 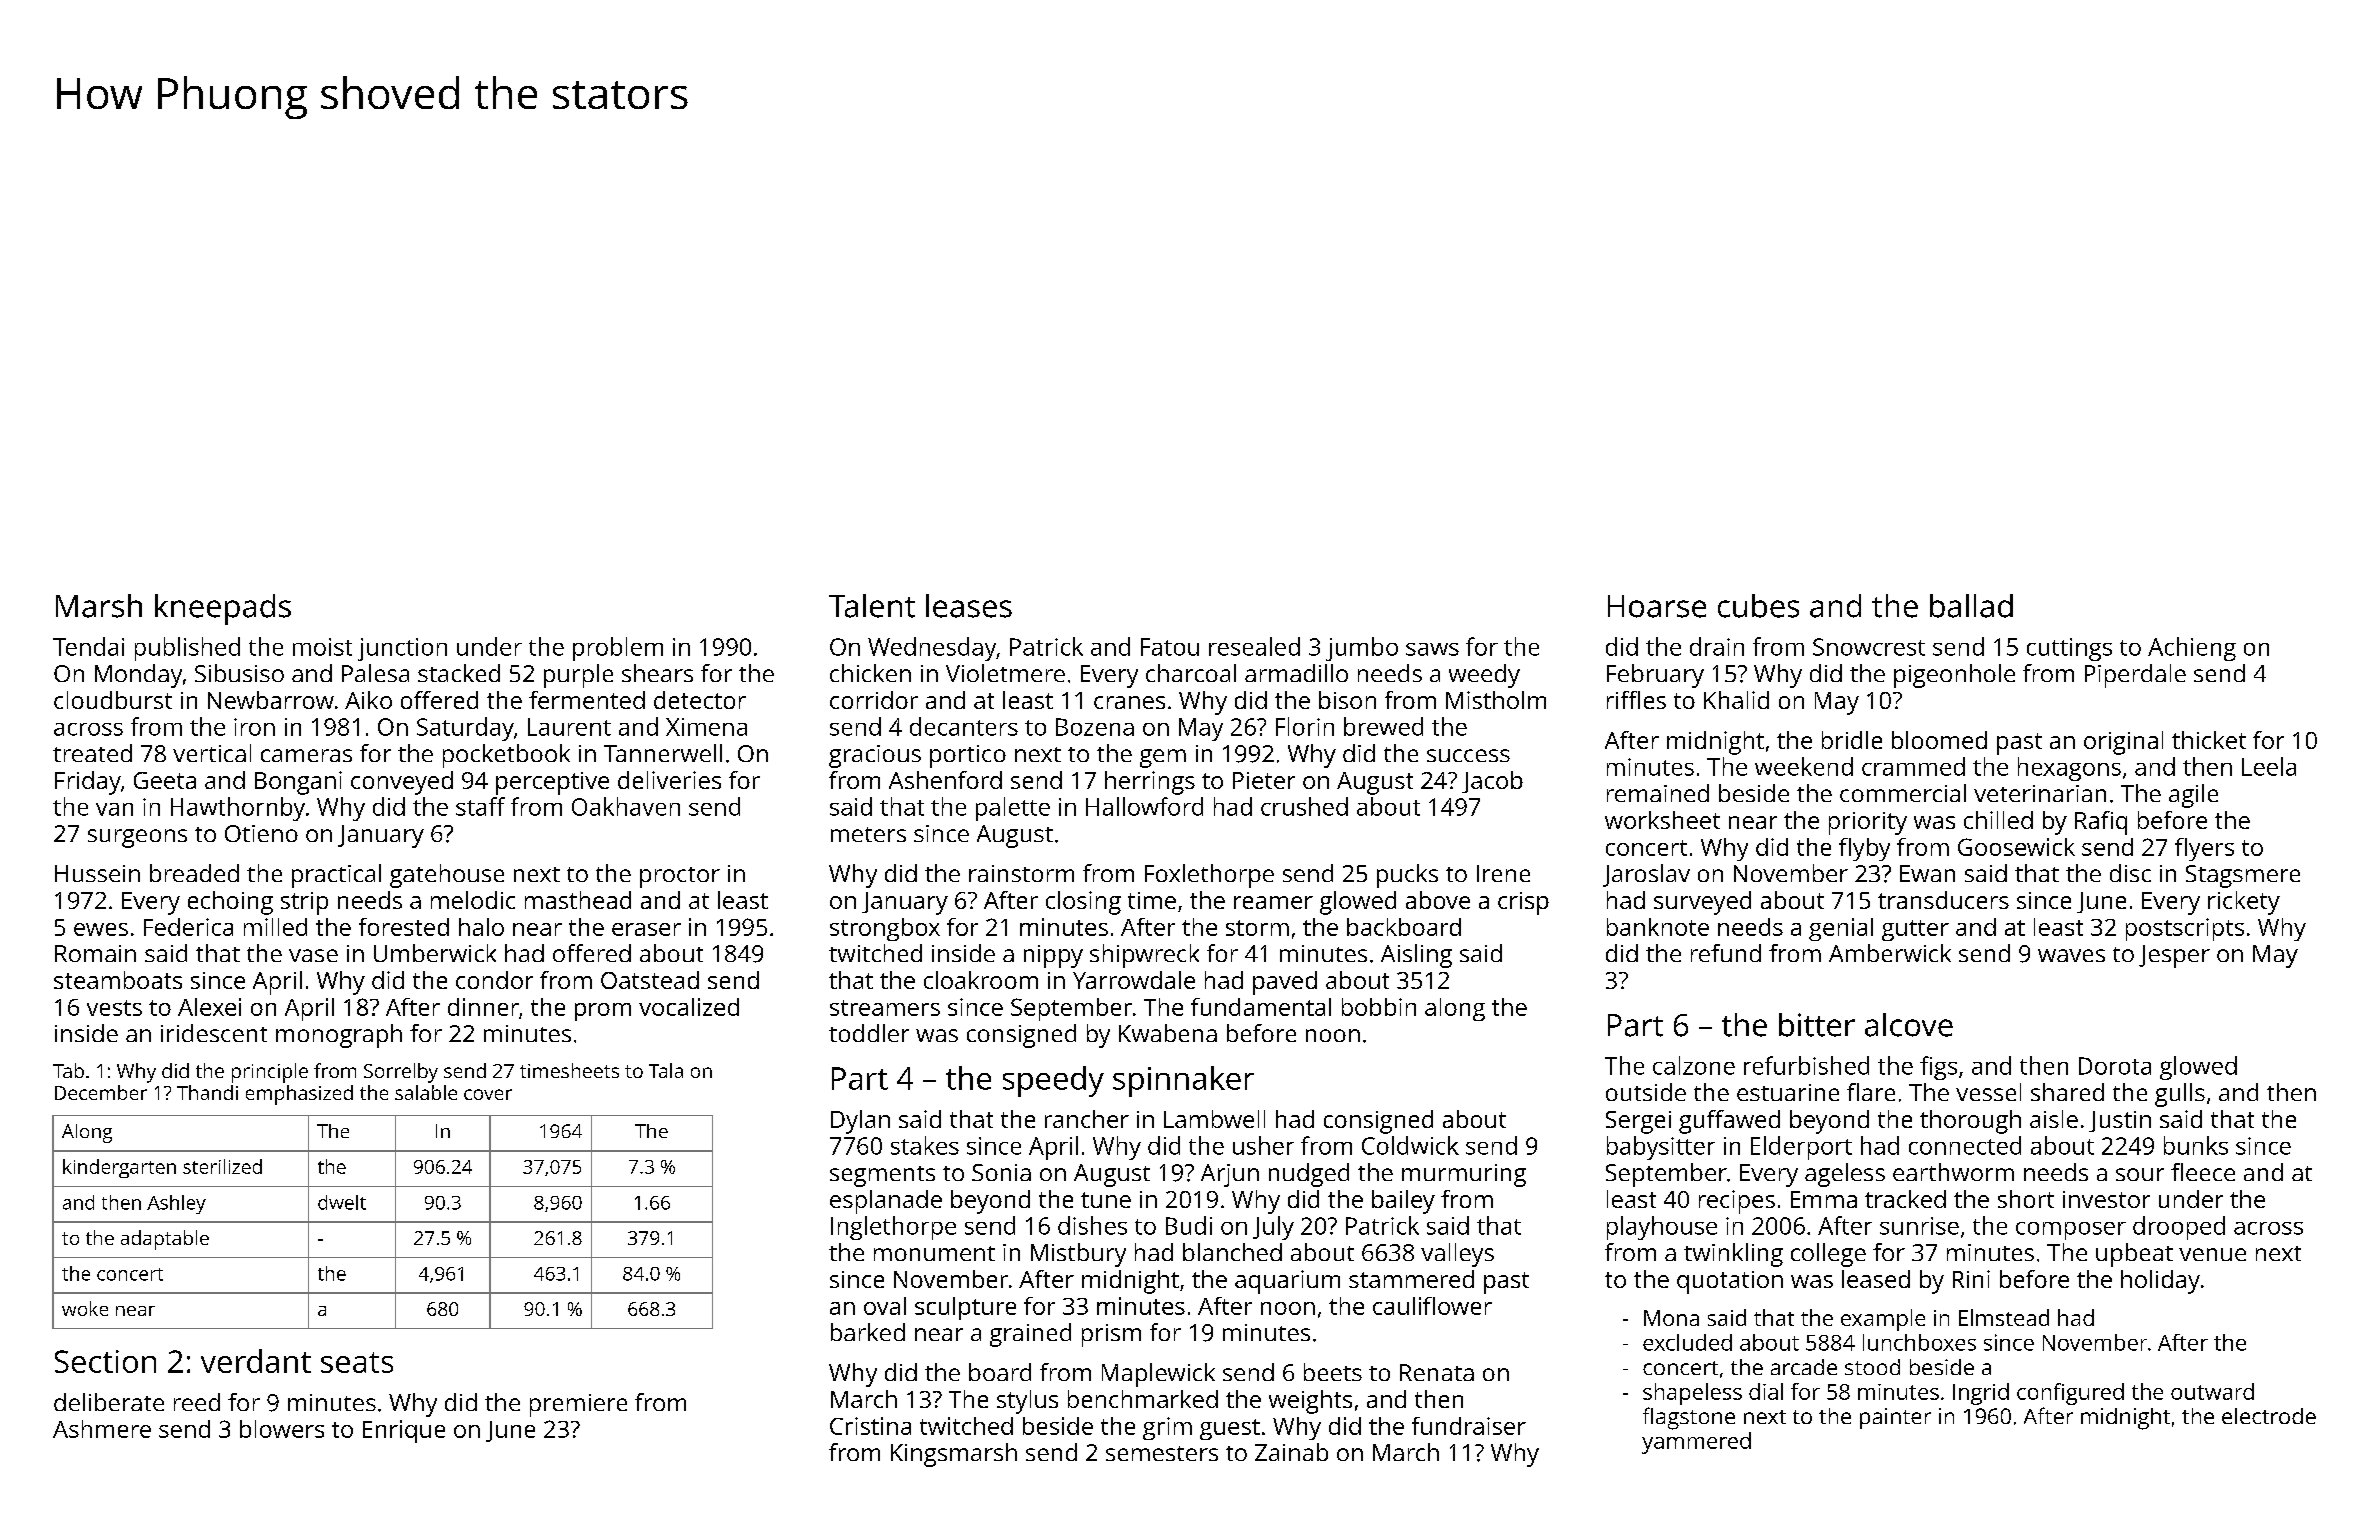 I want to click on ageless, so click(x=1845, y=1175).
